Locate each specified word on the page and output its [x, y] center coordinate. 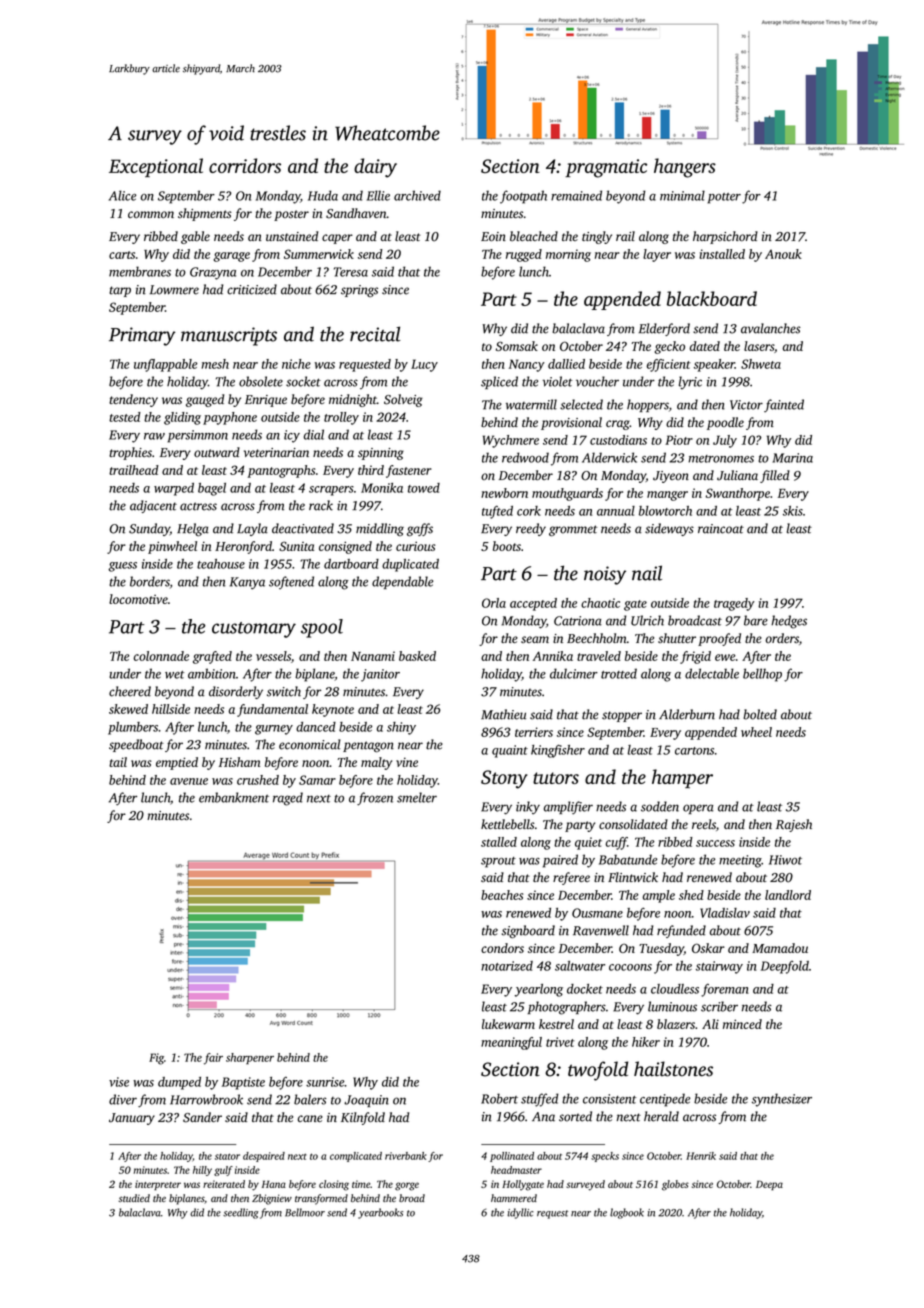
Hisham [239, 762]
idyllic [520, 1213]
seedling [241, 1213]
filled [775, 476]
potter [724, 198]
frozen [375, 799]
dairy [375, 168]
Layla [252, 529]
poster [291, 215]
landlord [788, 895]
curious [415, 546]
